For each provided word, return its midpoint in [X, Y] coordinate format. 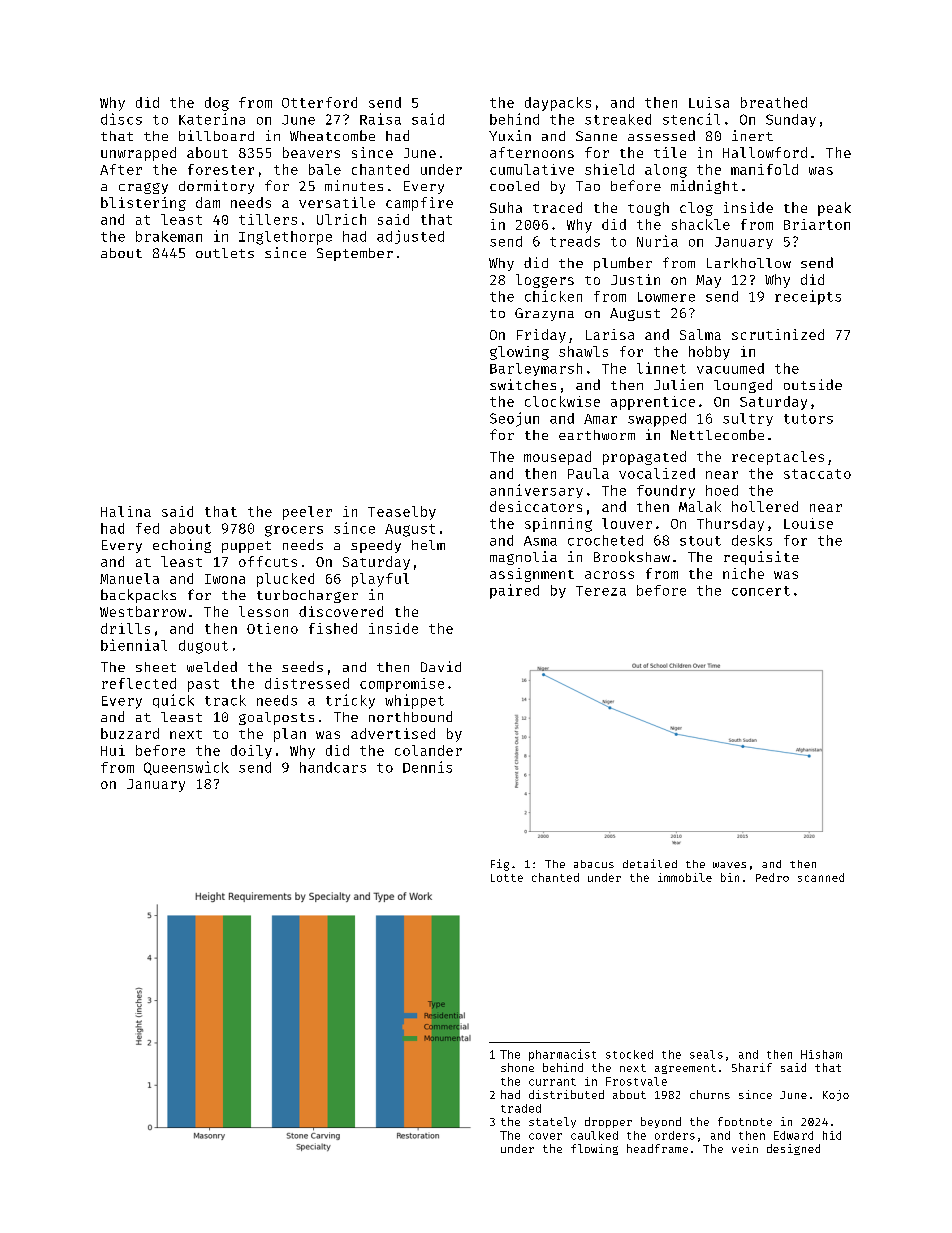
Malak [700, 506]
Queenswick [186, 768]
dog [217, 104]
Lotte [507, 878]
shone [517, 1067]
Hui [113, 750]
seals [706, 1054]
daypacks [558, 104]
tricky [350, 701]
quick [173, 701]
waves [729, 865]
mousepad [557, 458]
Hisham [821, 1054]
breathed [774, 102]
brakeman [169, 236]
